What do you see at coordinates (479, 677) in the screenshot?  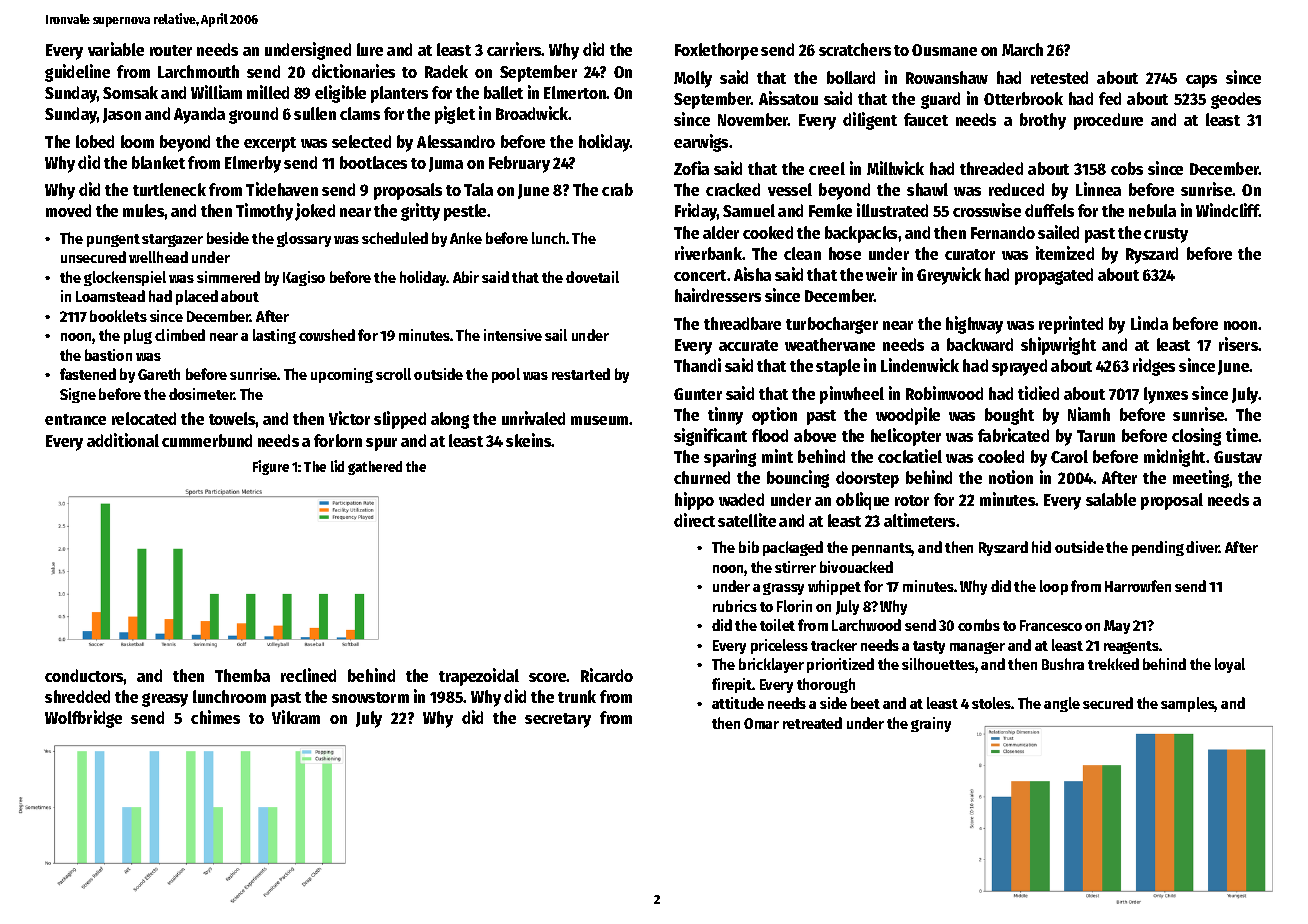 I see `trapezoidal` at bounding box center [479, 677].
